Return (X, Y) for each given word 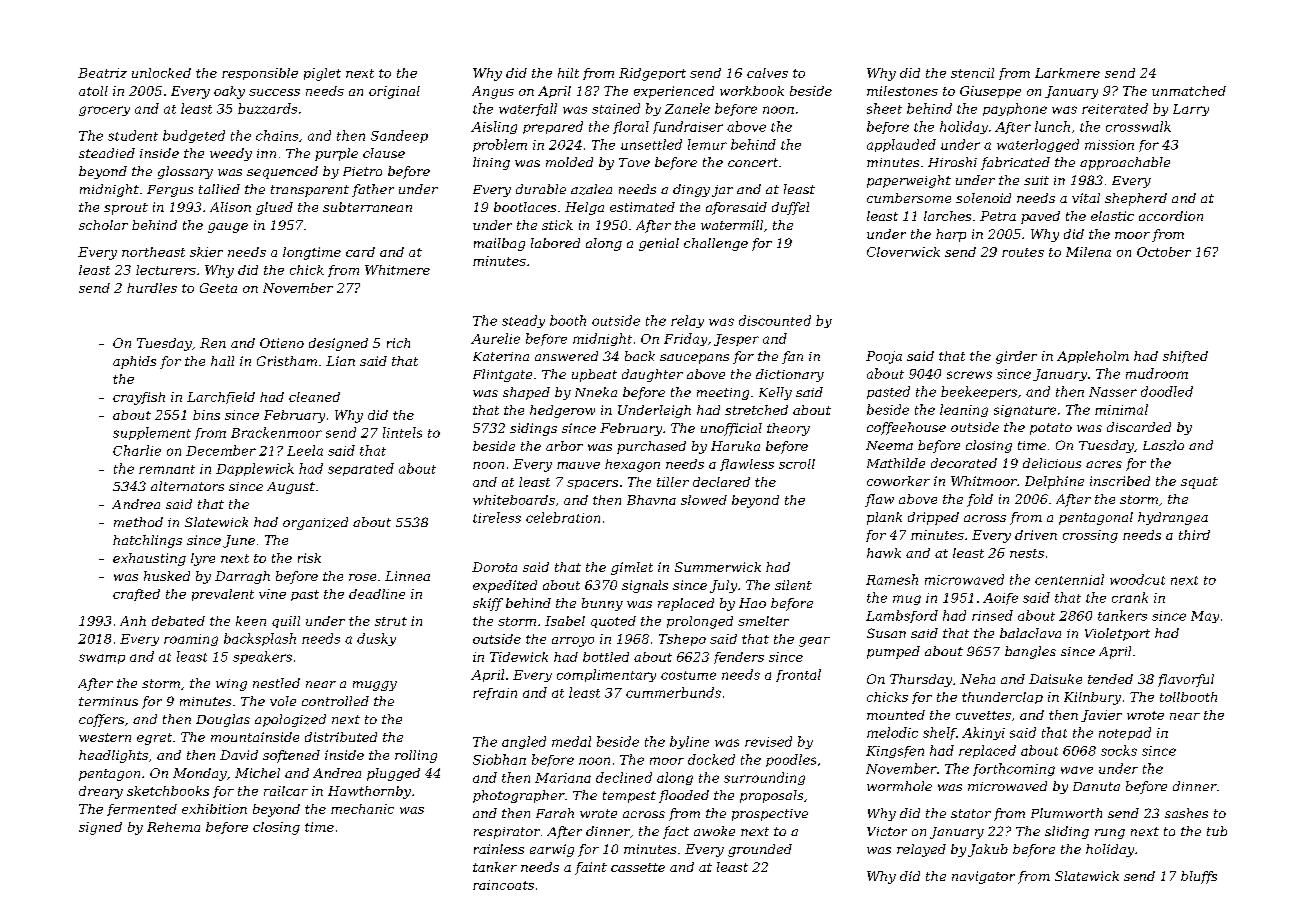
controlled (335, 701)
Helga (584, 208)
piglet (322, 74)
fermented (142, 810)
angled (524, 742)
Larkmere (1067, 73)
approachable (1125, 163)
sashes (1186, 813)
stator (971, 813)
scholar (103, 225)
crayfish (139, 398)
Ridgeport (652, 74)
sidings (533, 429)
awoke (714, 831)
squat (1199, 483)
